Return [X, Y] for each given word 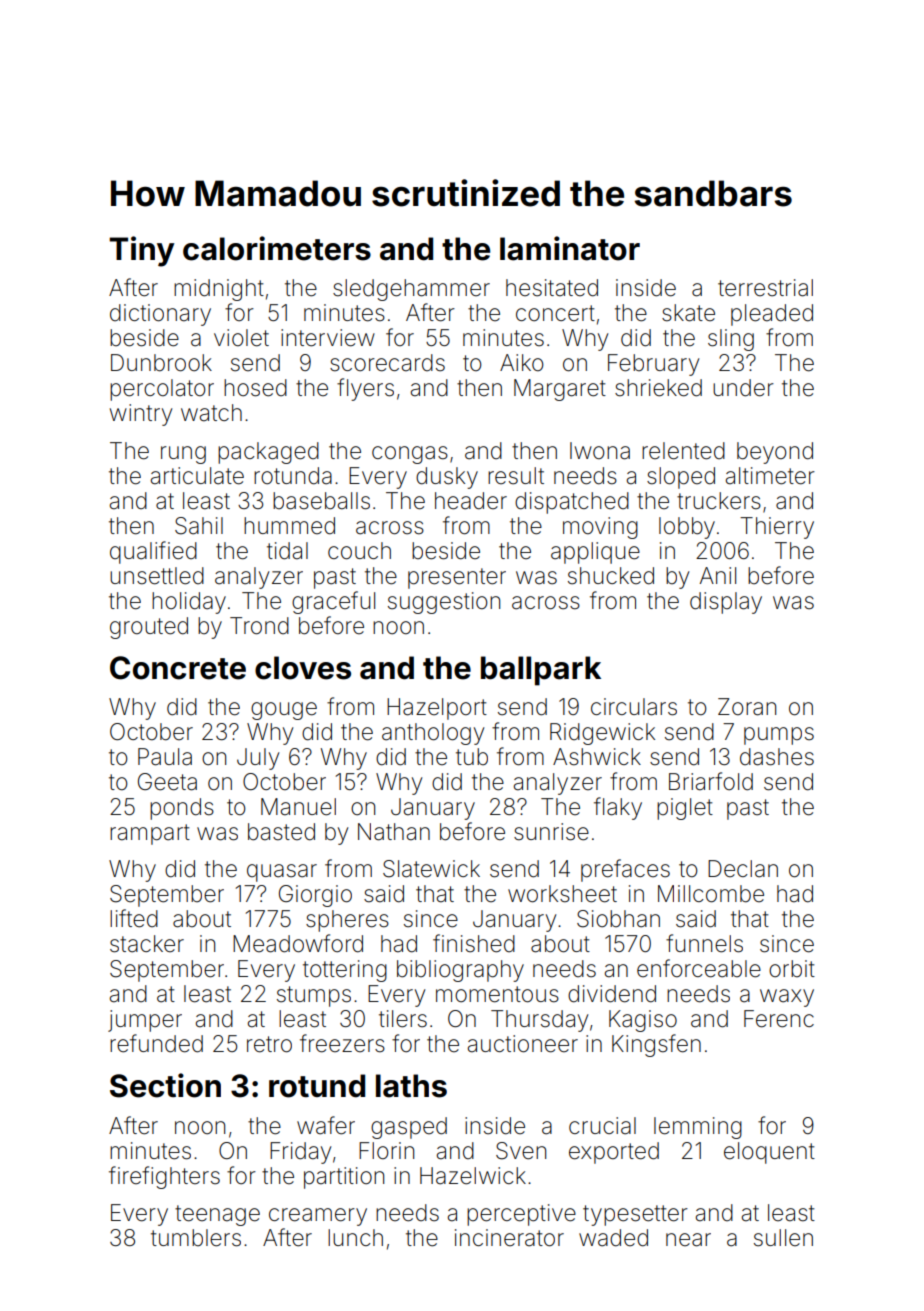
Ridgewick [602, 734]
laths [411, 1086]
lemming [698, 1128]
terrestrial [765, 288]
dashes [777, 757]
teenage [217, 1215]
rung [183, 455]
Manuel [298, 807]
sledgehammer [411, 290]
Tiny [141, 251]
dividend [612, 994]
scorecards [387, 363]
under [743, 388]
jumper [145, 1021]
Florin [386, 1150]
